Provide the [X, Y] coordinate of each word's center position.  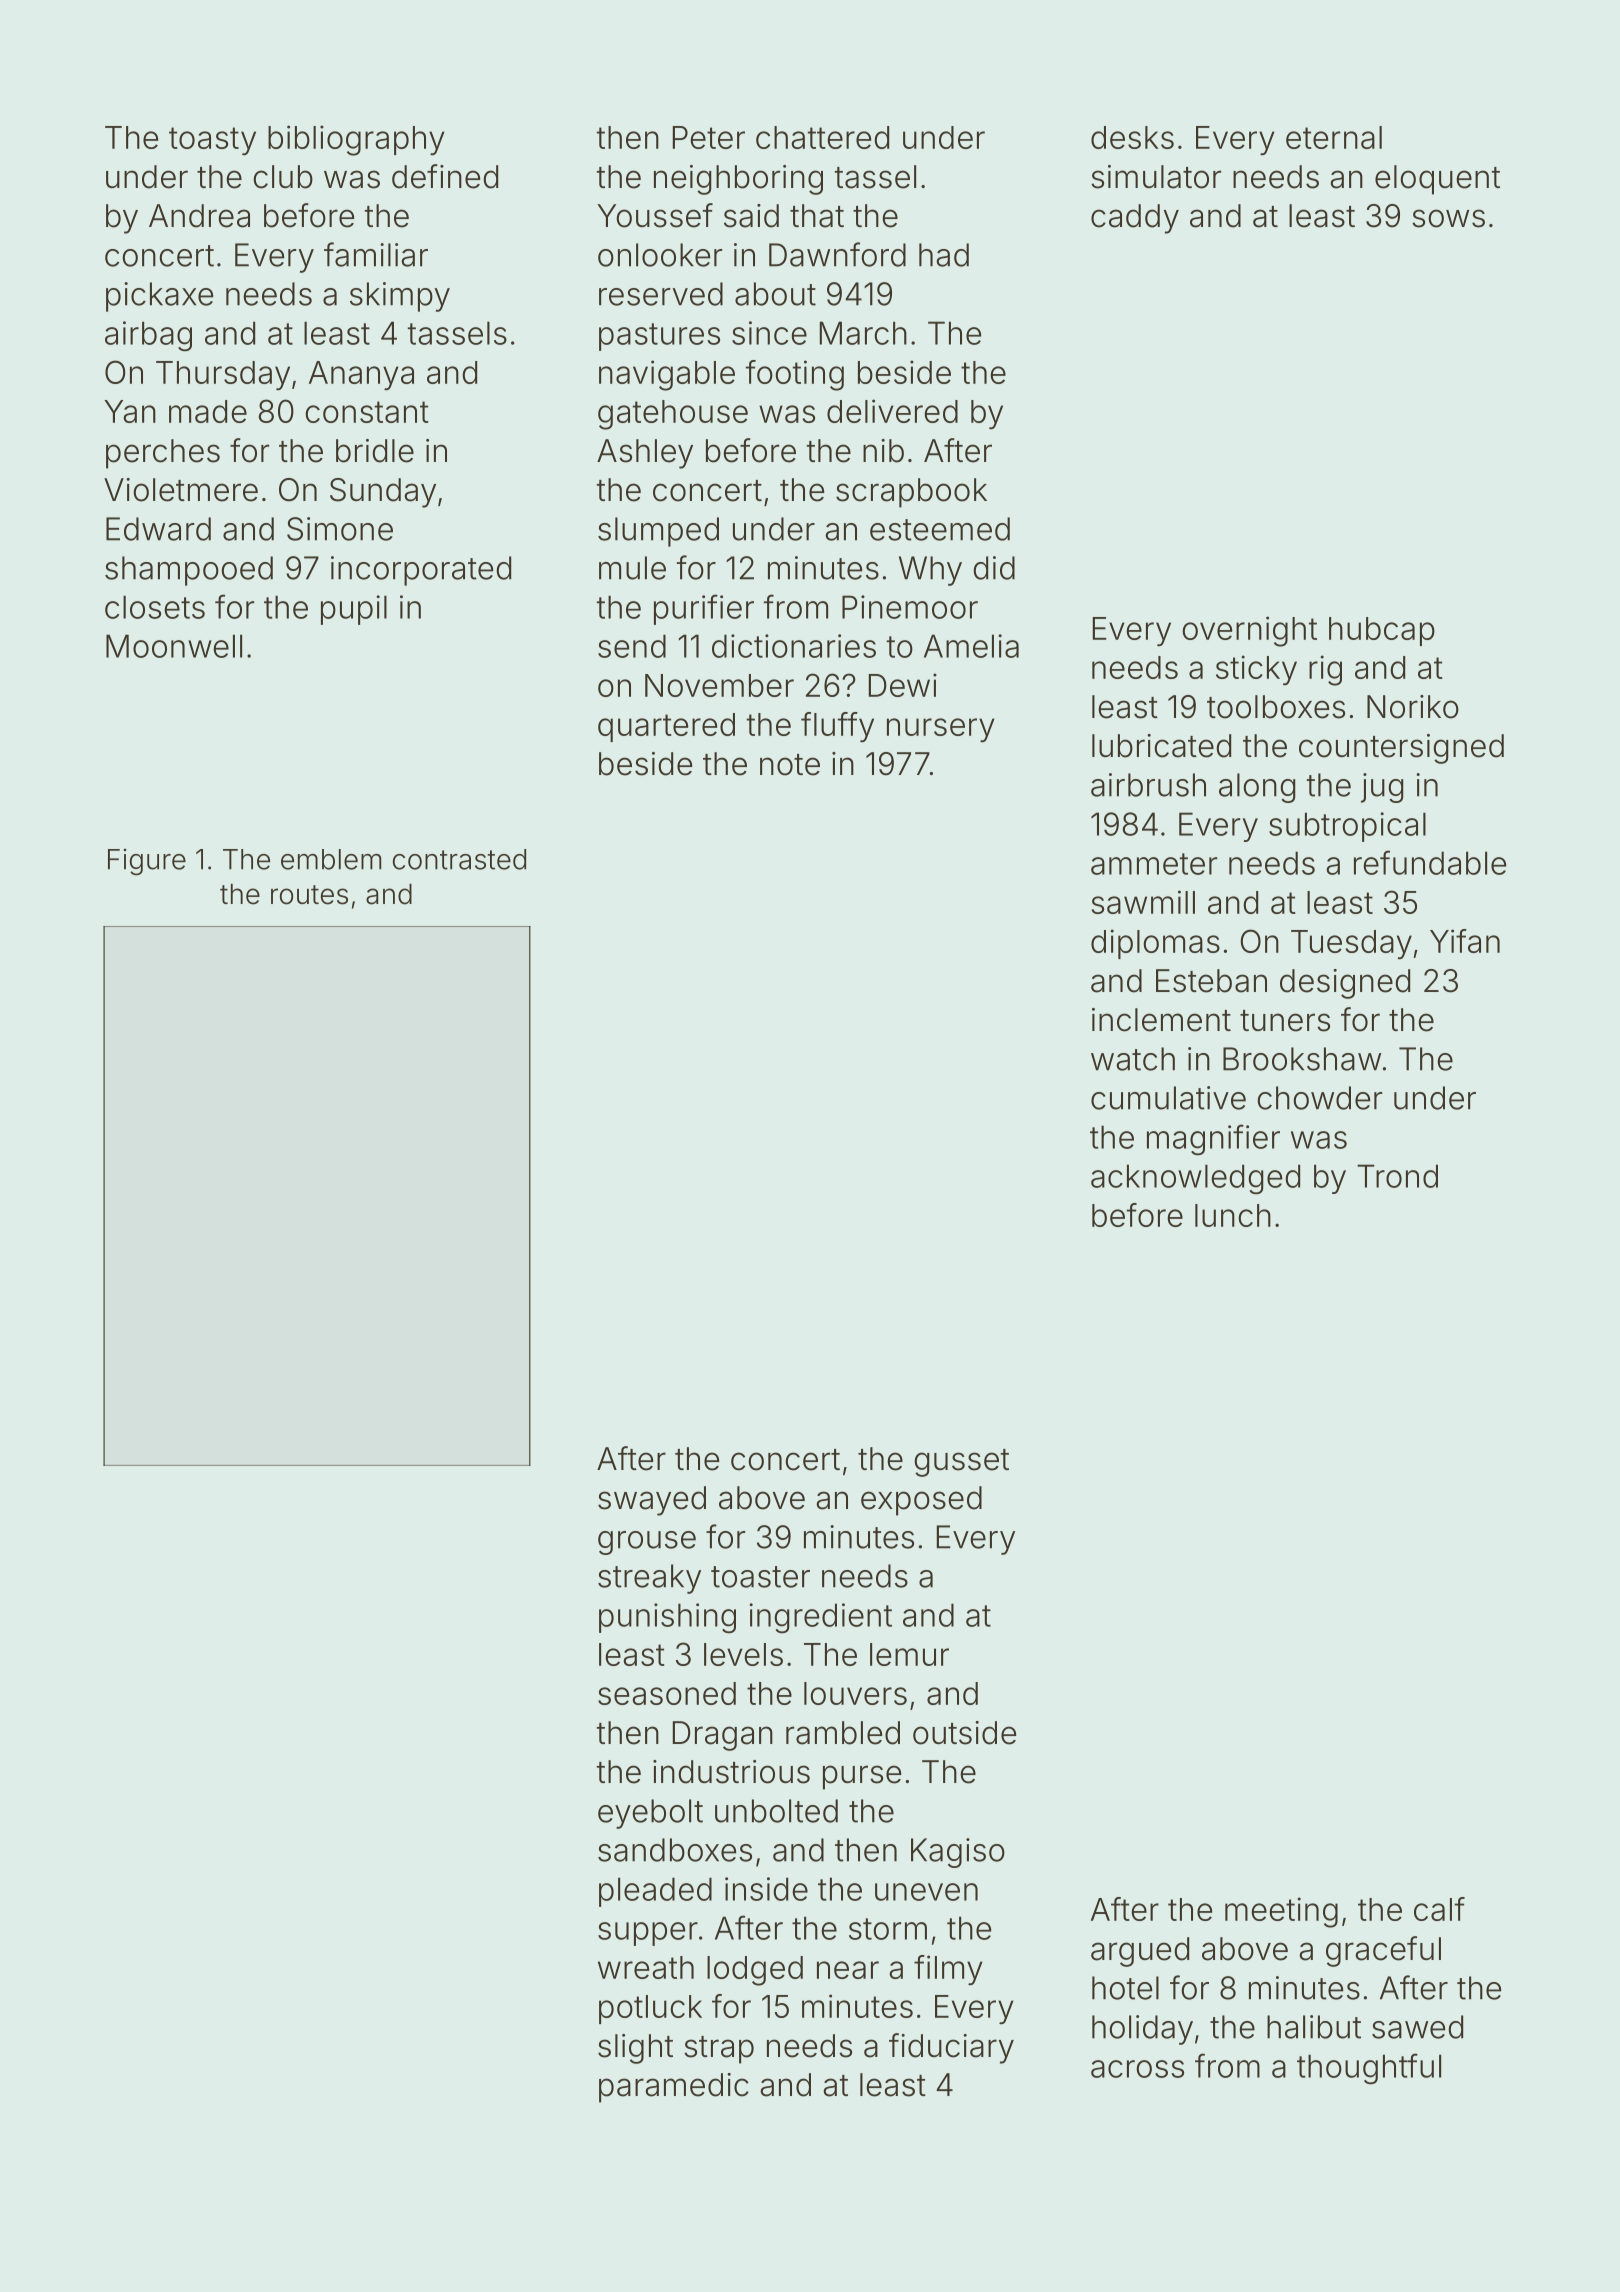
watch [1133, 1059]
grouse [647, 1543]
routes [309, 895]
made [208, 411]
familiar [376, 254]
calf [1439, 1909]
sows [1448, 218]
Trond [1397, 1176]
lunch [1233, 1215]
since [769, 333]
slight [635, 2049]
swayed [652, 1501]
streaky [649, 1579]
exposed [921, 1501]
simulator [1156, 177]
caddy [1135, 219]
